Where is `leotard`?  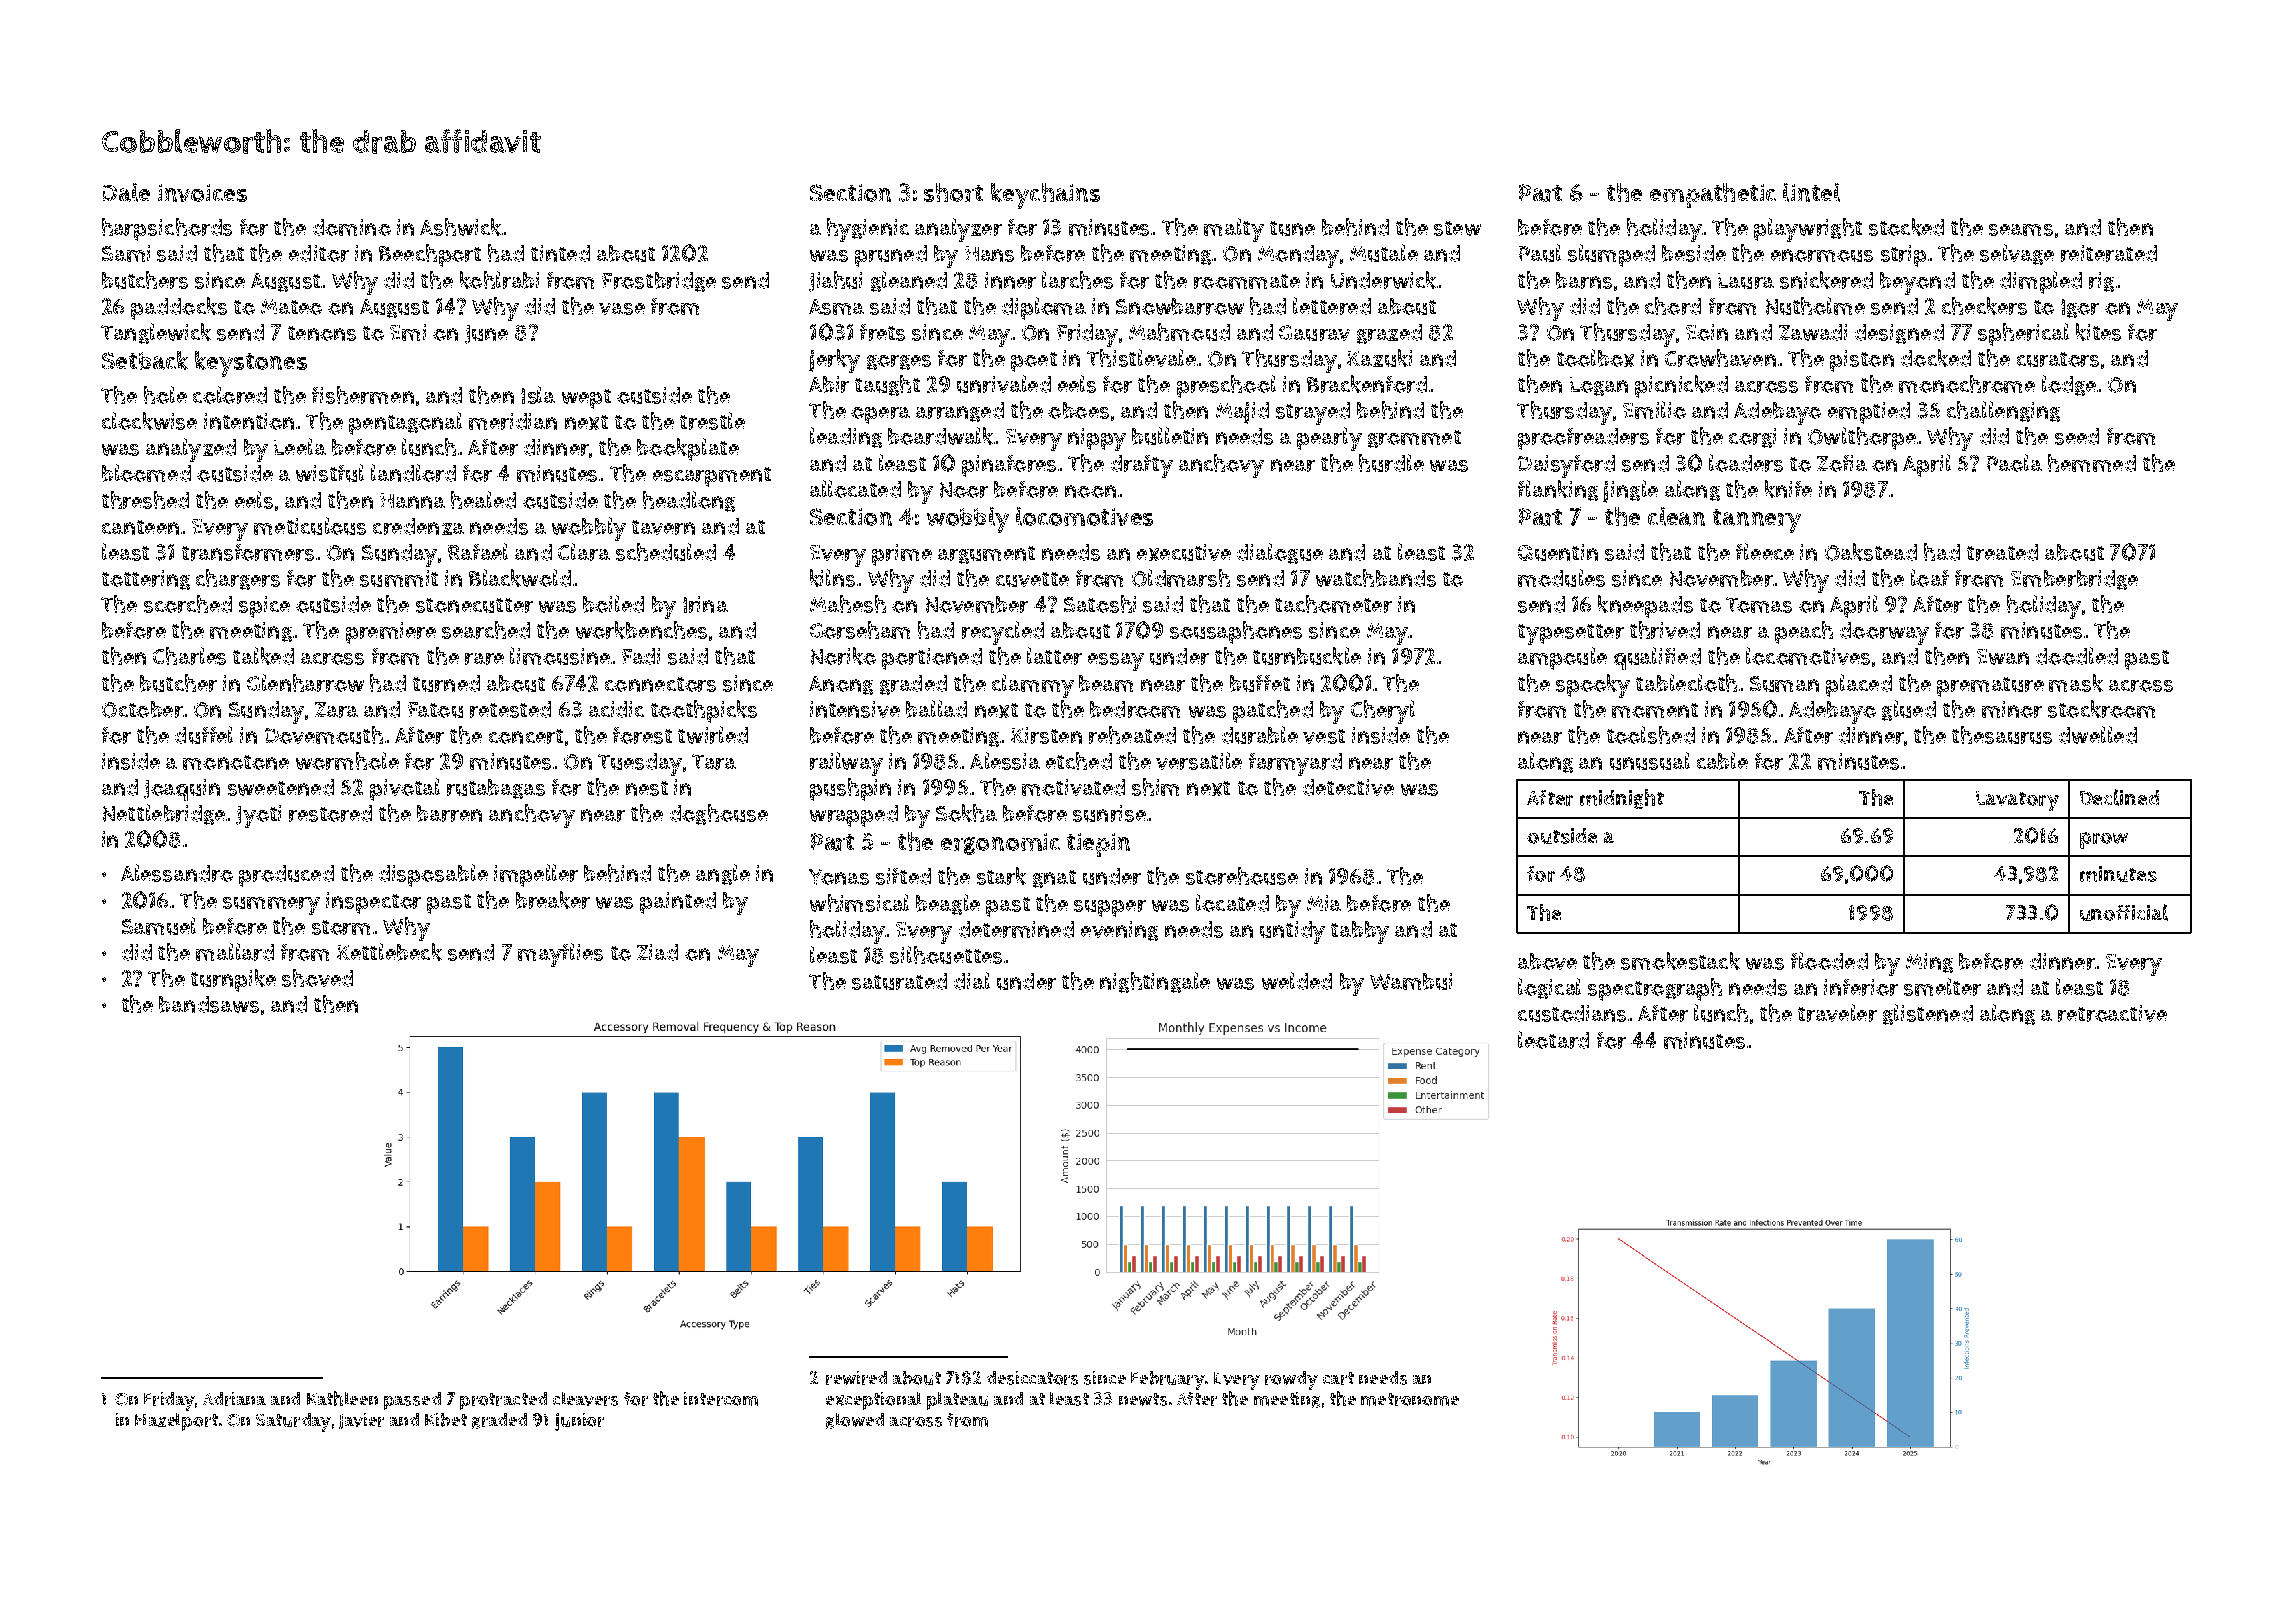
leotard is located at coordinates (1553, 1040).
